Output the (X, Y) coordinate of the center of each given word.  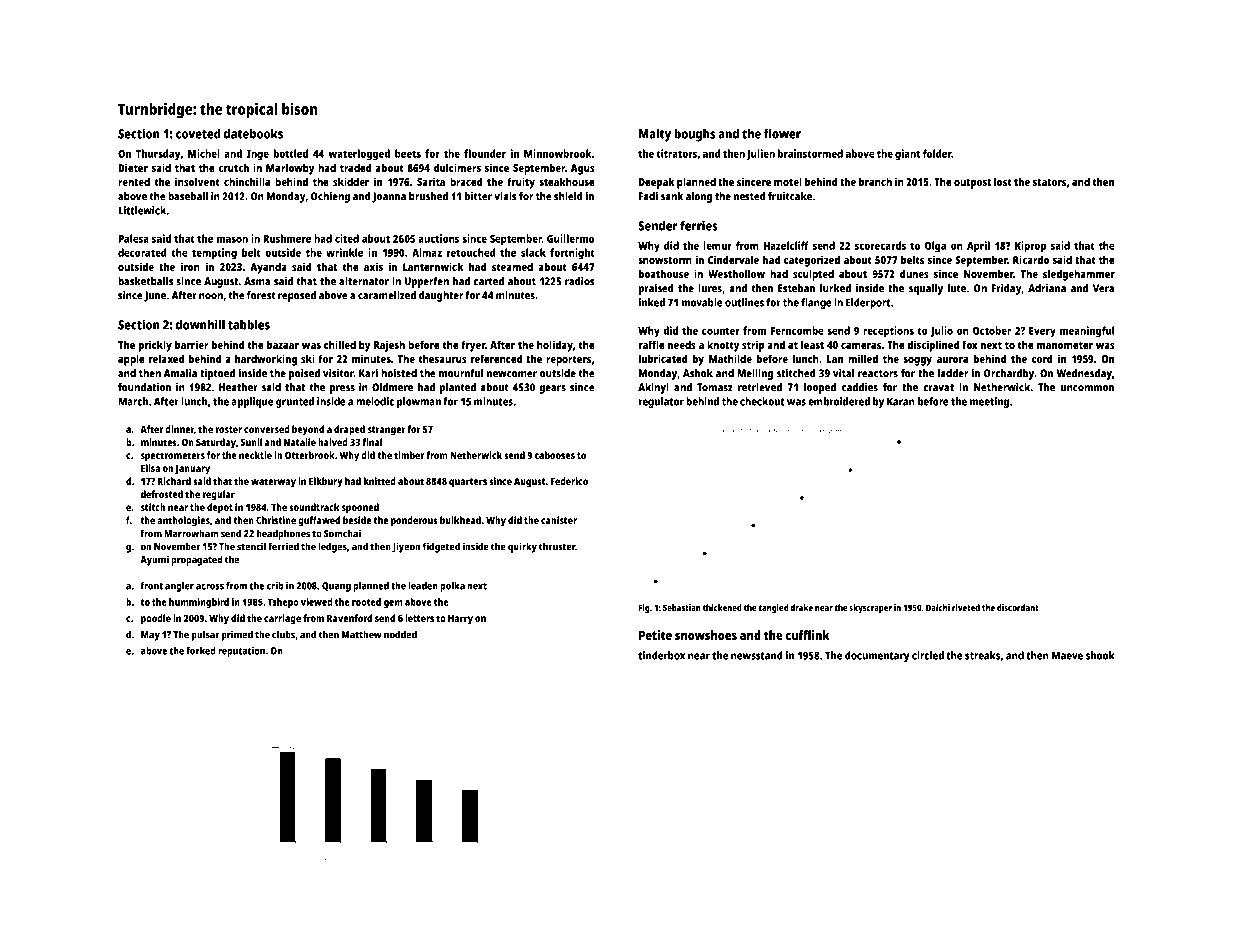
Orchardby (1009, 374)
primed (237, 635)
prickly (155, 346)
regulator (661, 402)
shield (568, 196)
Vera (1103, 288)
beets (408, 153)
